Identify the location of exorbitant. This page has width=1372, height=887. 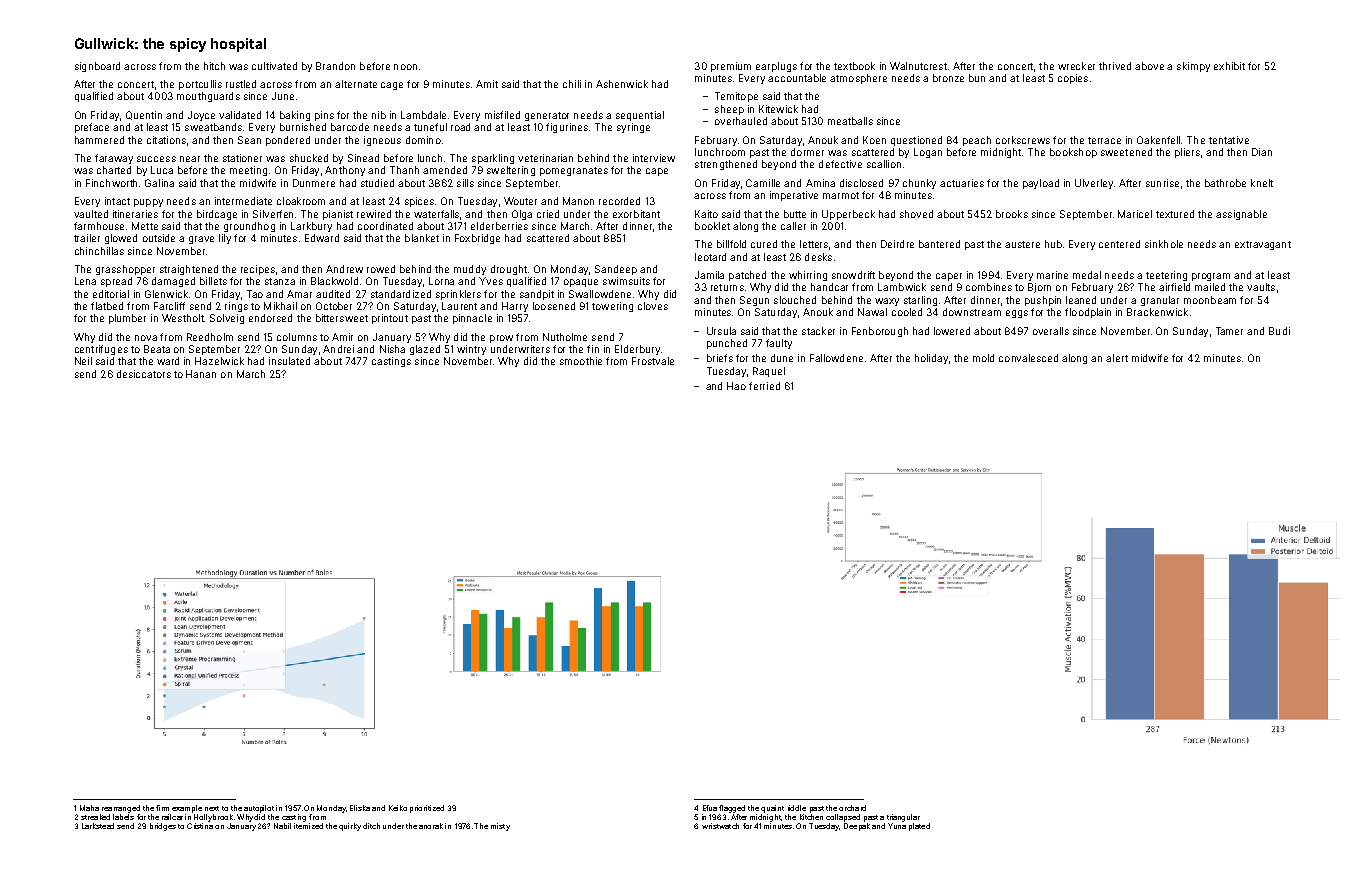
(636, 214).
